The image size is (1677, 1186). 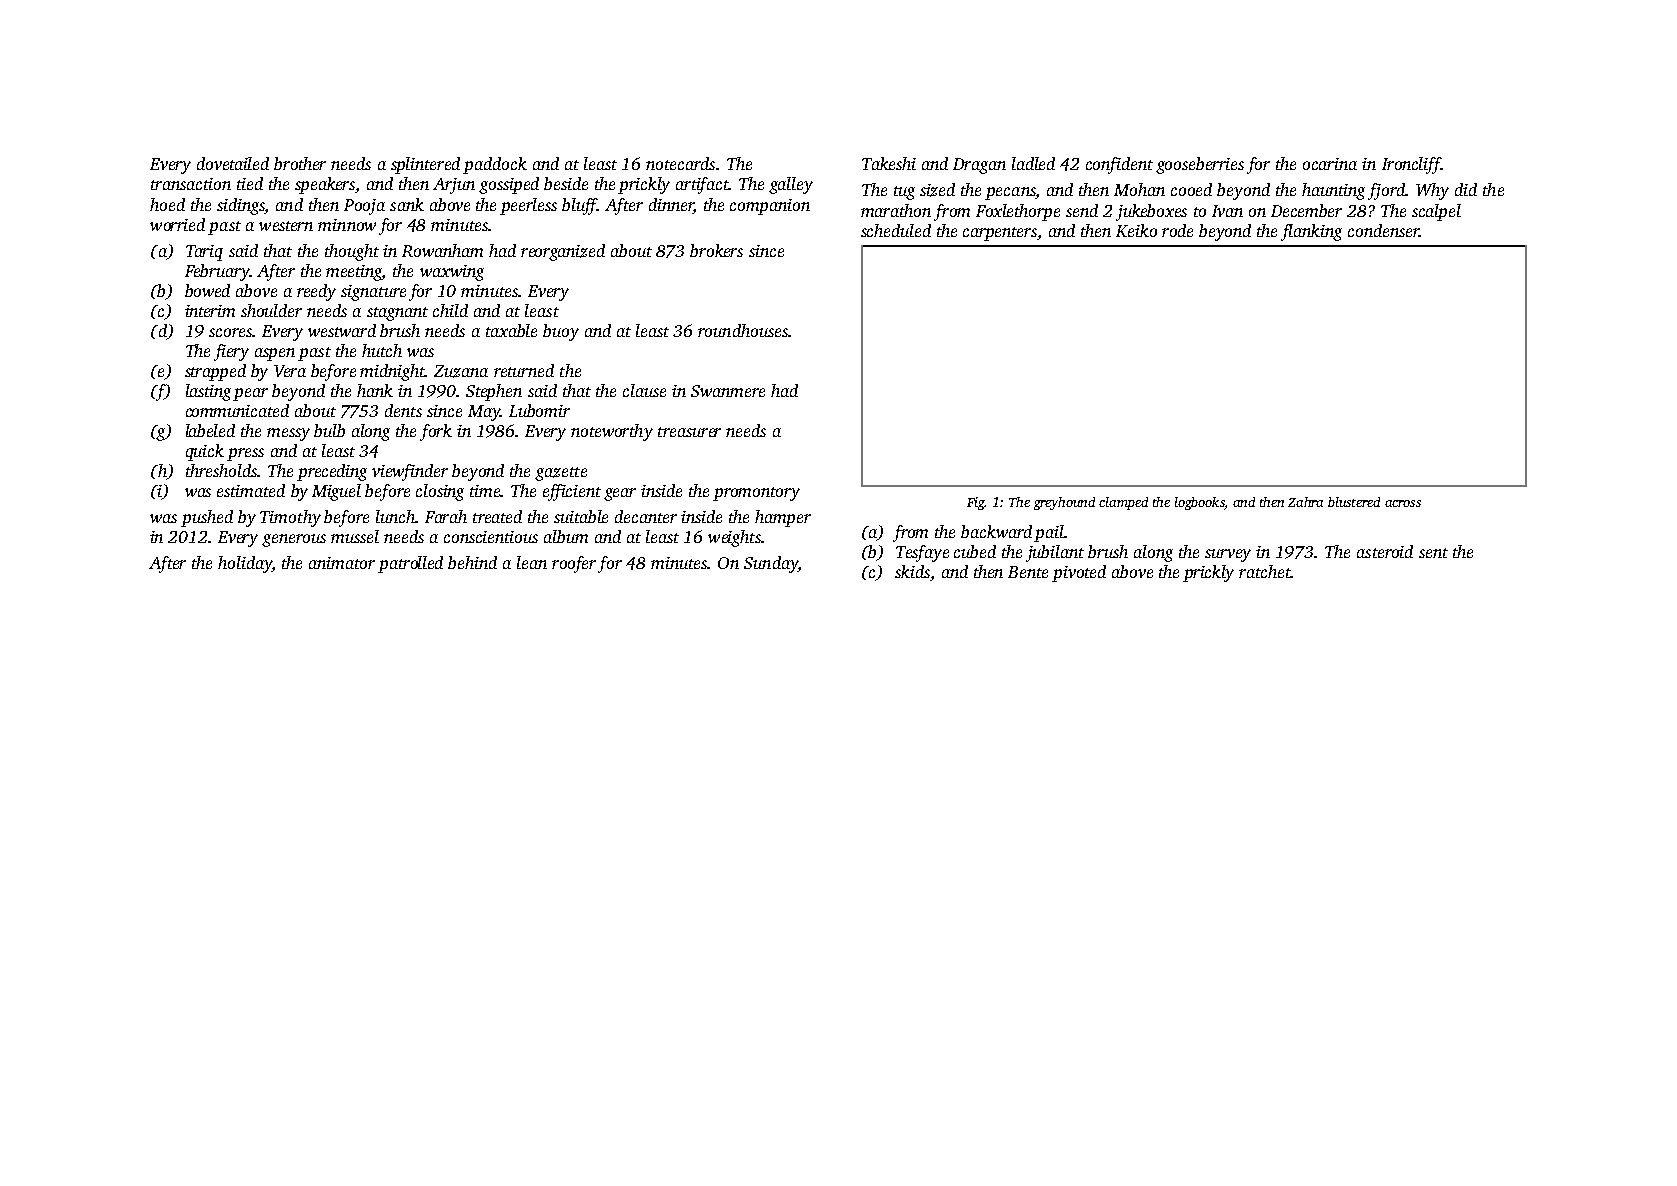 What do you see at coordinates (1265, 571) in the document?
I see `ratchet` at bounding box center [1265, 571].
